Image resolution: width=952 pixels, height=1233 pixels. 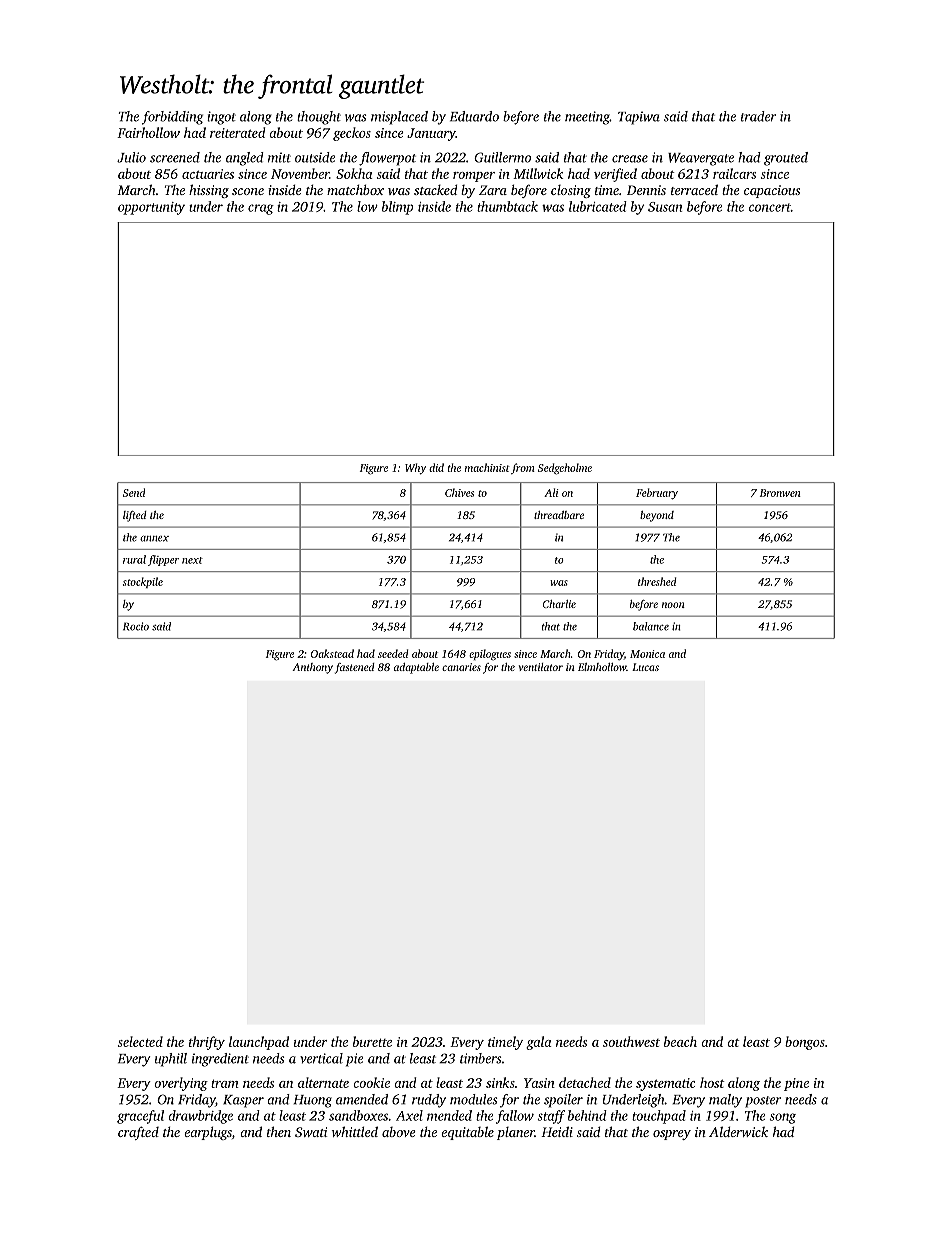 What do you see at coordinates (172, 118) in the document?
I see `forbidding` at bounding box center [172, 118].
